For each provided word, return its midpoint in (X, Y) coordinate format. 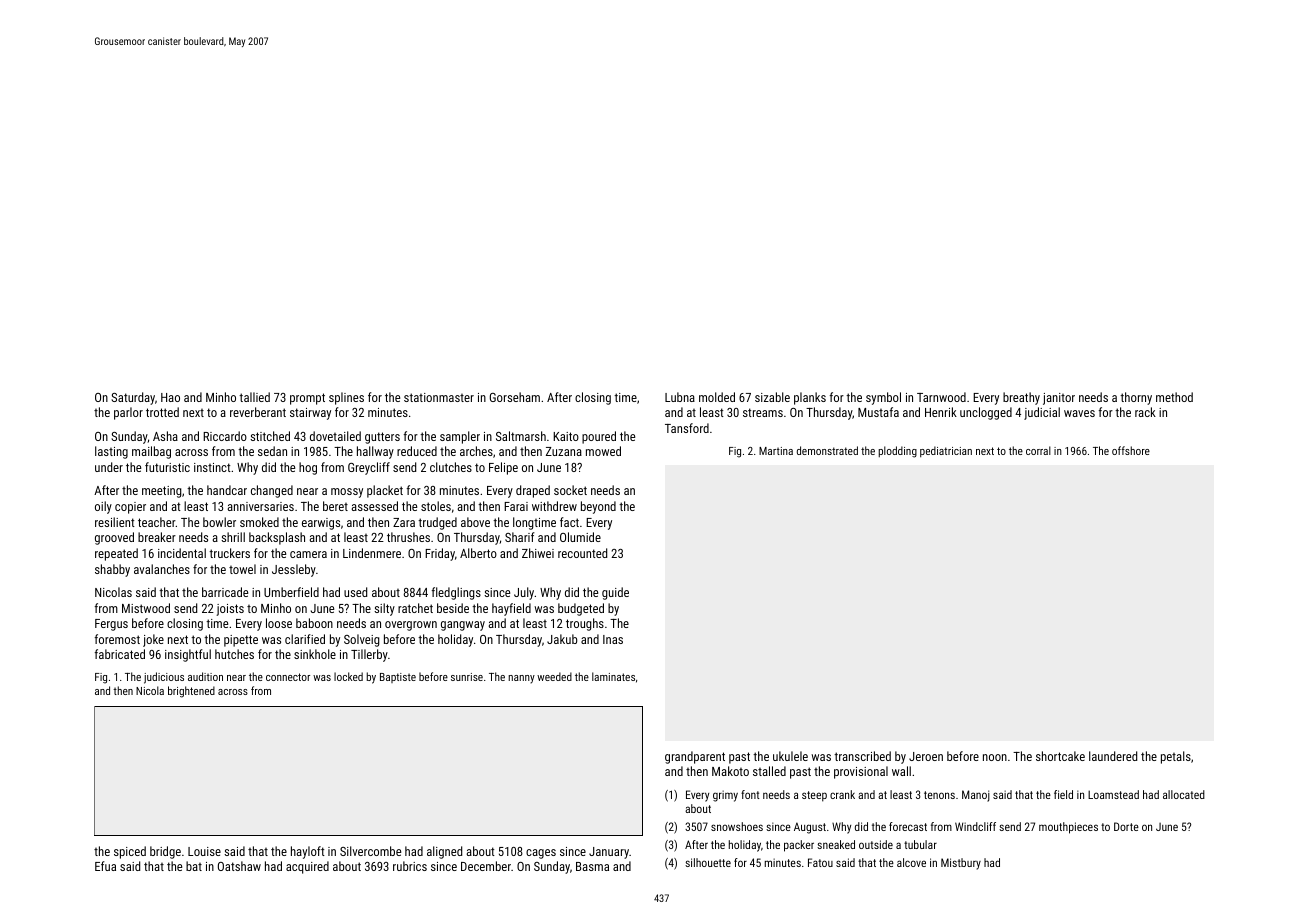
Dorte (1126, 826)
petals (1176, 757)
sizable (772, 397)
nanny (521, 679)
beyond (598, 507)
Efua (105, 866)
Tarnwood (941, 397)
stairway (310, 414)
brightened (191, 692)
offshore (1131, 450)
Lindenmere (372, 553)
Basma (592, 866)
